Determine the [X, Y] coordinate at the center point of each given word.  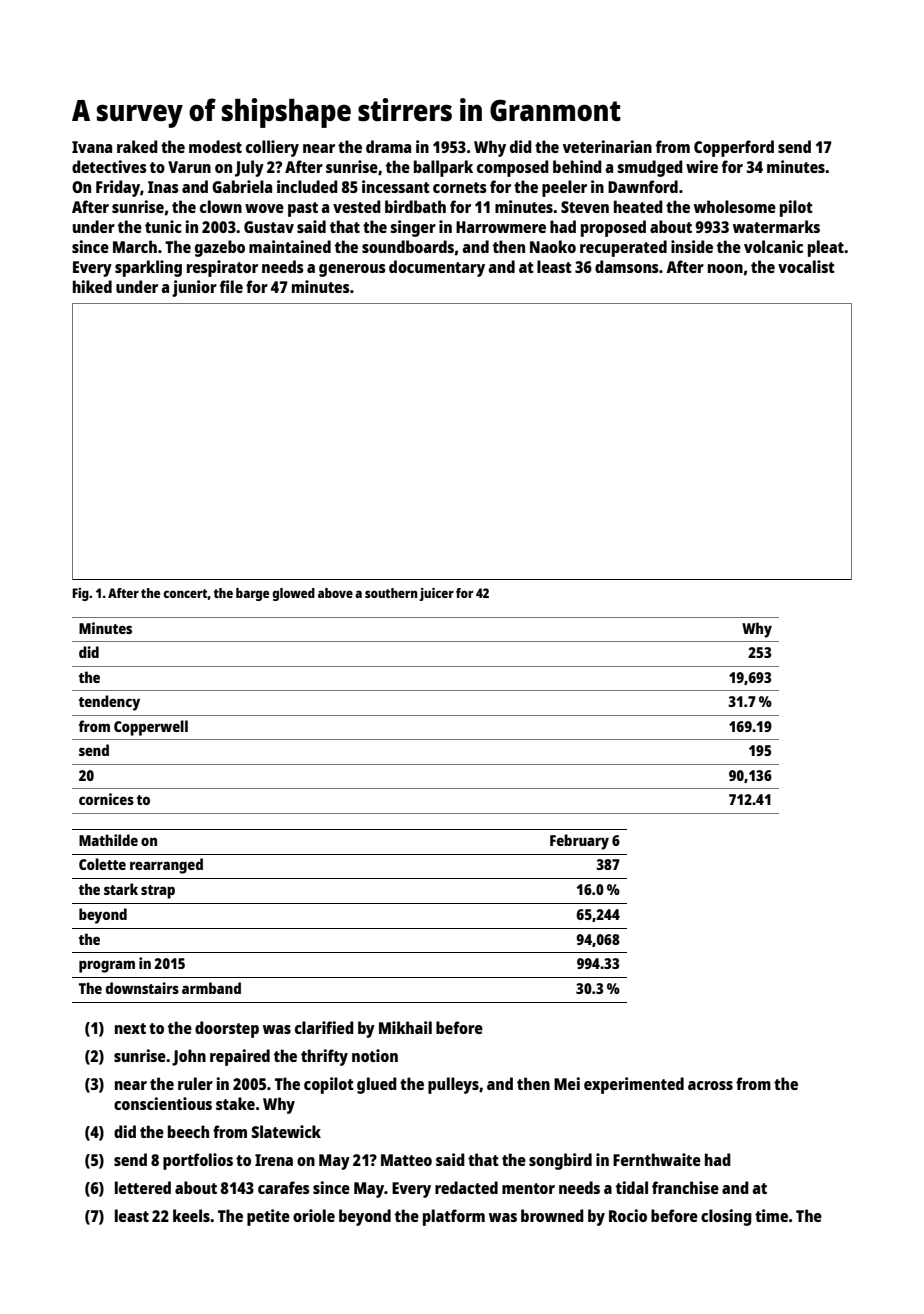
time [771, 1215]
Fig [81, 594]
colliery [272, 148]
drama [388, 146]
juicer [436, 594]
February [579, 842]
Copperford [734, 148]
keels [191, 1215]
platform [454, 1217]
